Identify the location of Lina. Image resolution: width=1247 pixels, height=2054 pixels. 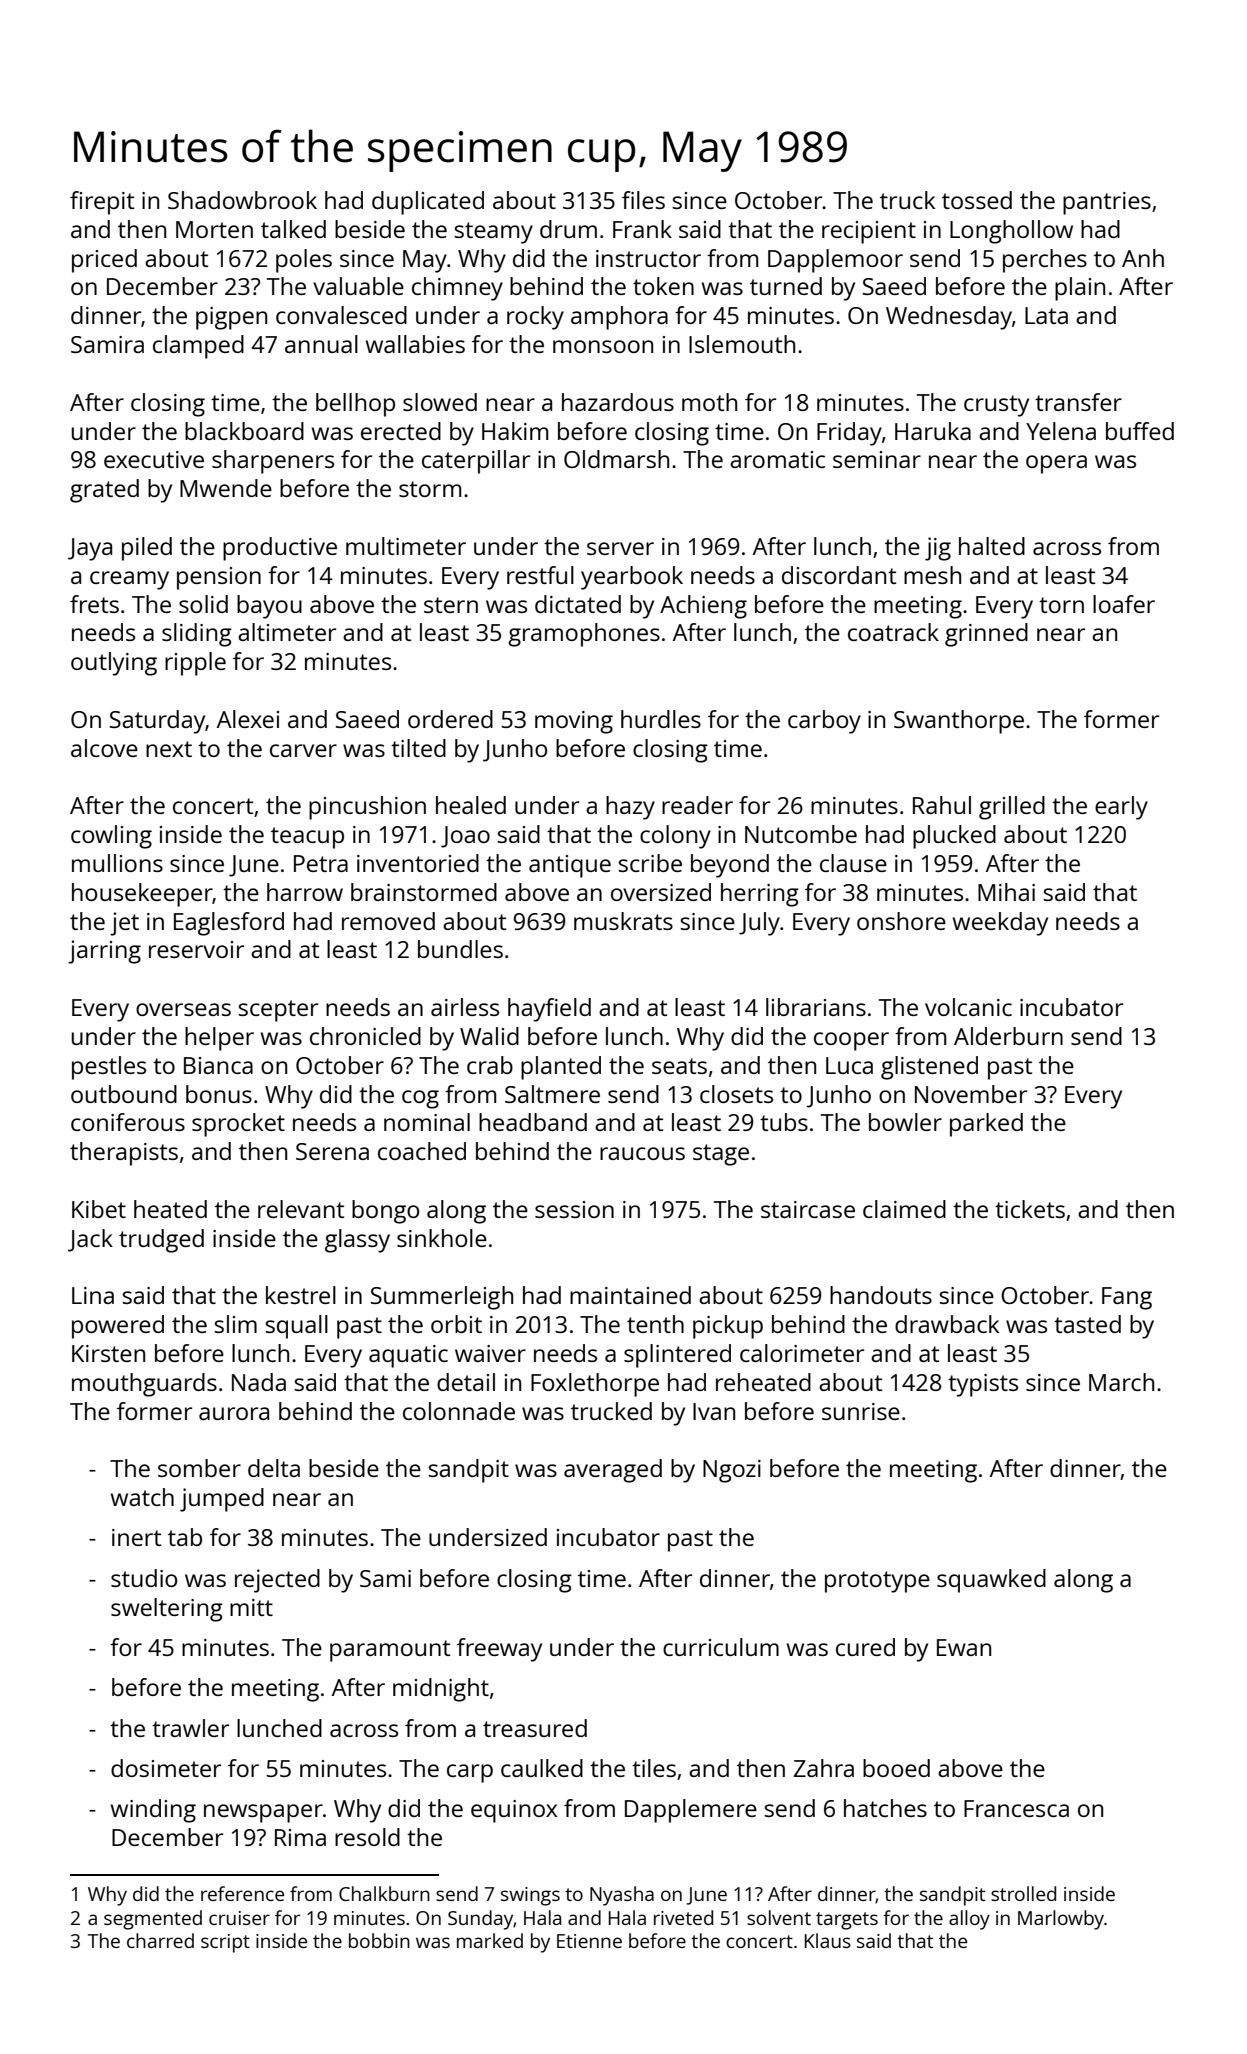
(93, 1295).
